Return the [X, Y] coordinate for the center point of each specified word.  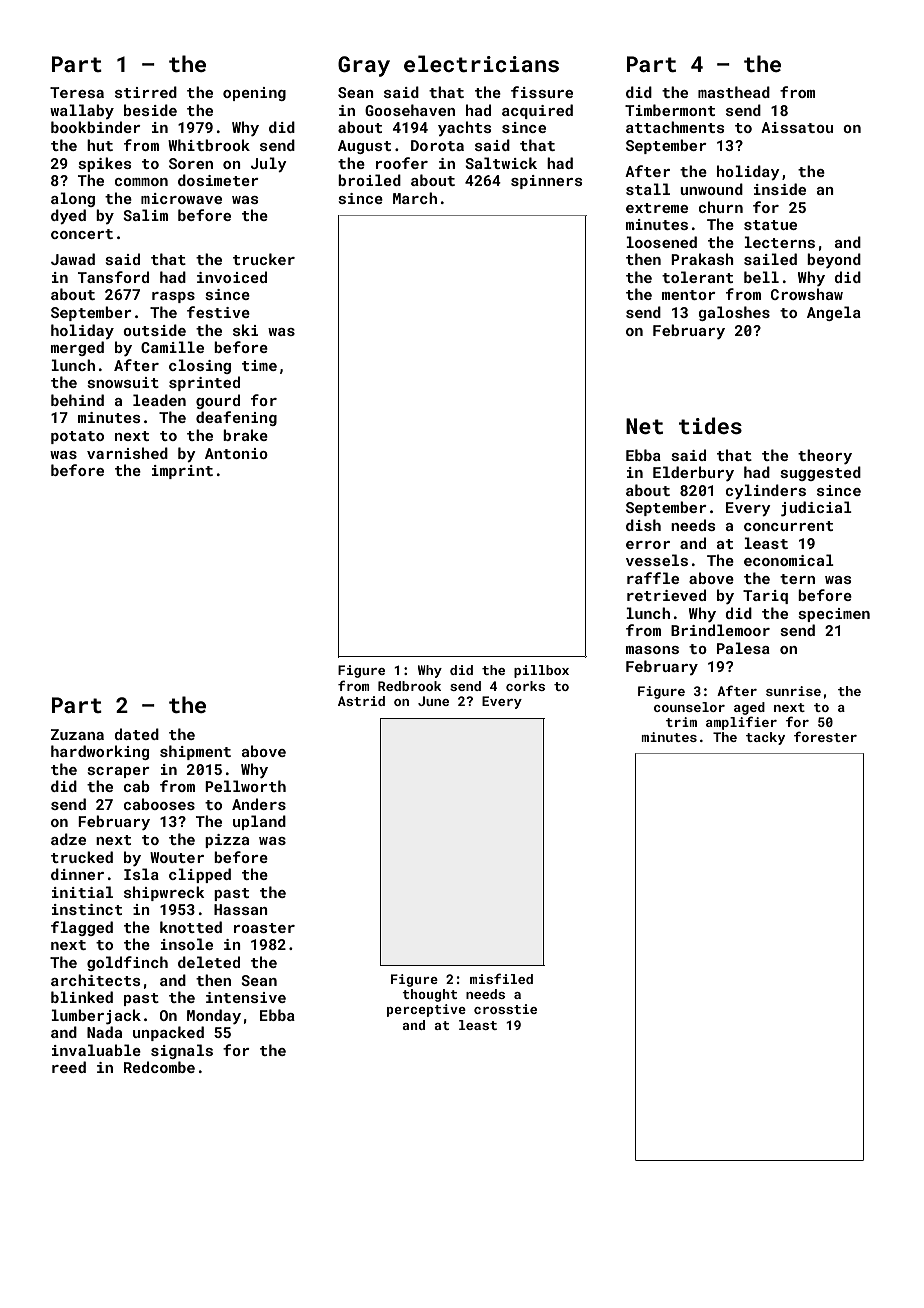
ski [245, 330]
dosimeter [218, 180]
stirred [146, 92]
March [415, 198]
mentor [689, 295]
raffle [653, 578]
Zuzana [77, 734]
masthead [734, 92]
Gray [364, 66]
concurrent [788, 526]
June [433, 701]
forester [825, 736]
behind [77, 400]
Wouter [177, 857]
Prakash [702, 259]
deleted [209, 962]
